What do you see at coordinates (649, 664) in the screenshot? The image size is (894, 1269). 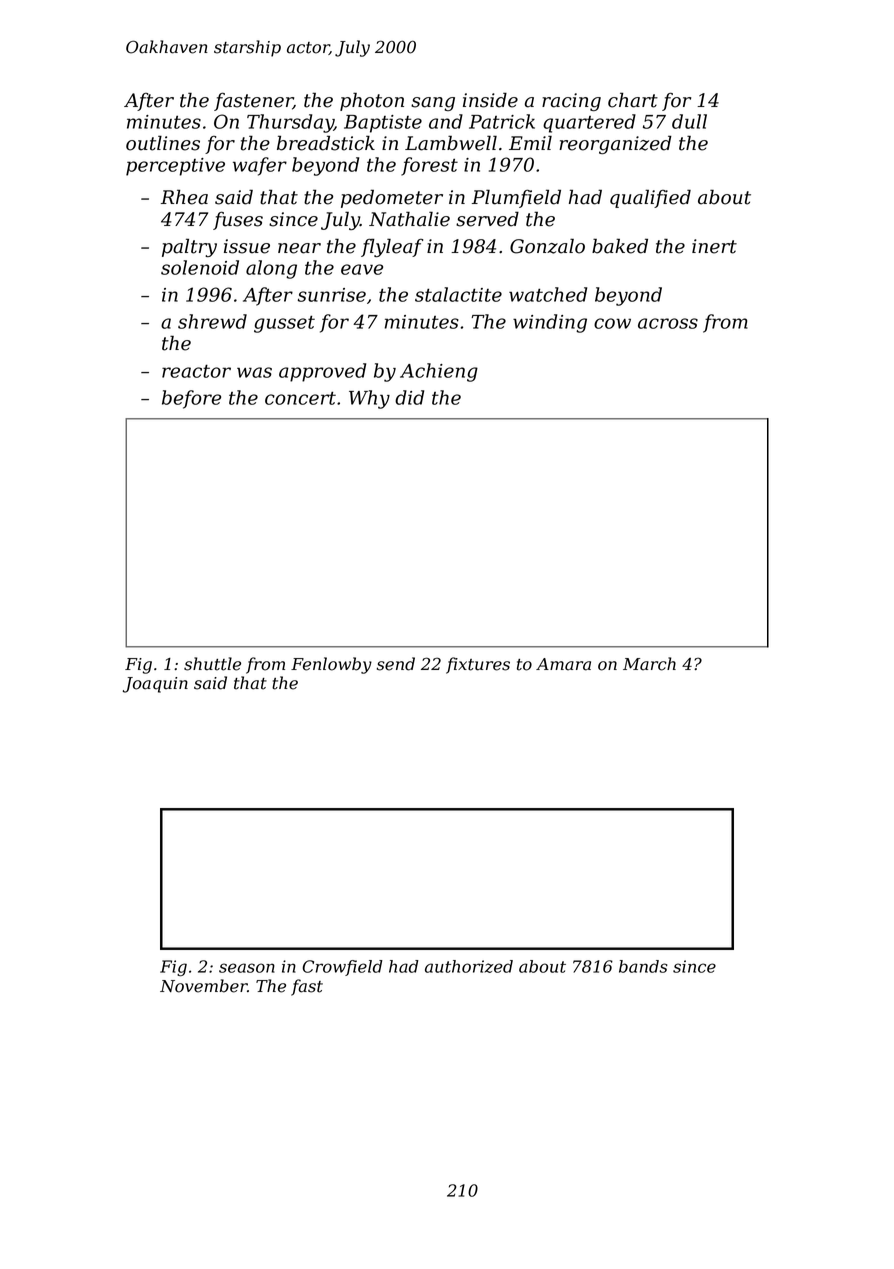 I see `March` at bounding box center [649, 664].
